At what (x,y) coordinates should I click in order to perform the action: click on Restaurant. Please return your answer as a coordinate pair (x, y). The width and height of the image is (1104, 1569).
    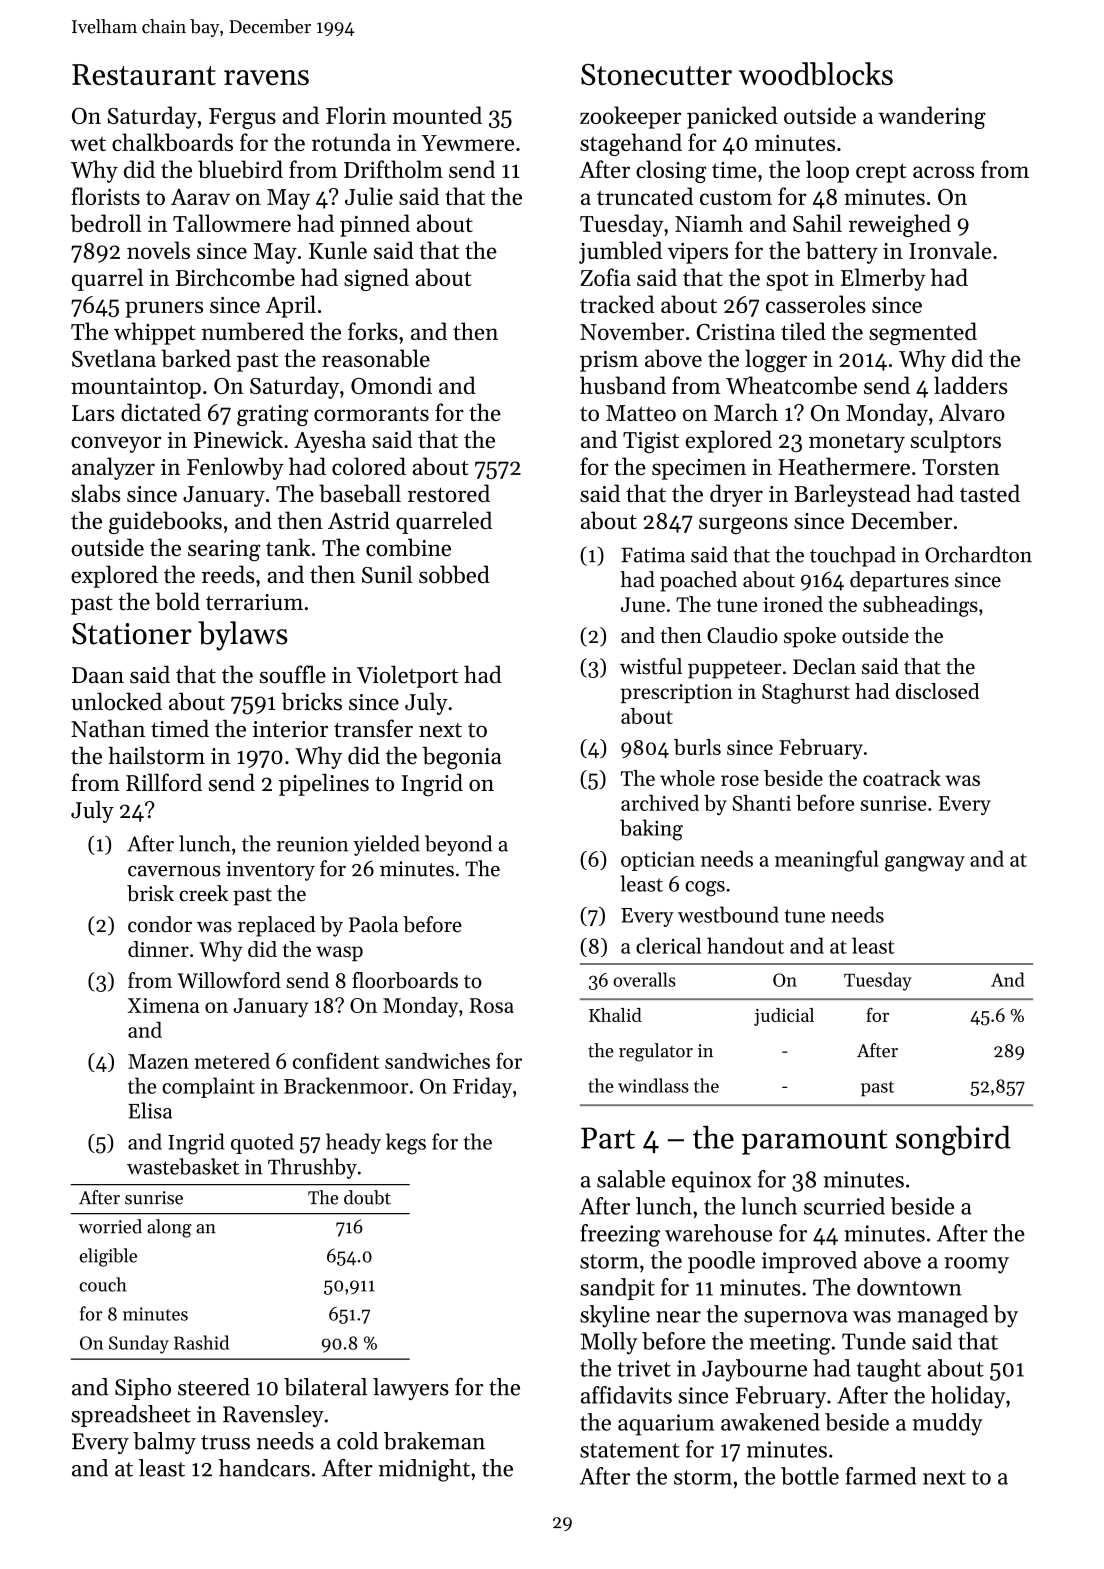
    Looking at the image, I should click on (144, 75).
